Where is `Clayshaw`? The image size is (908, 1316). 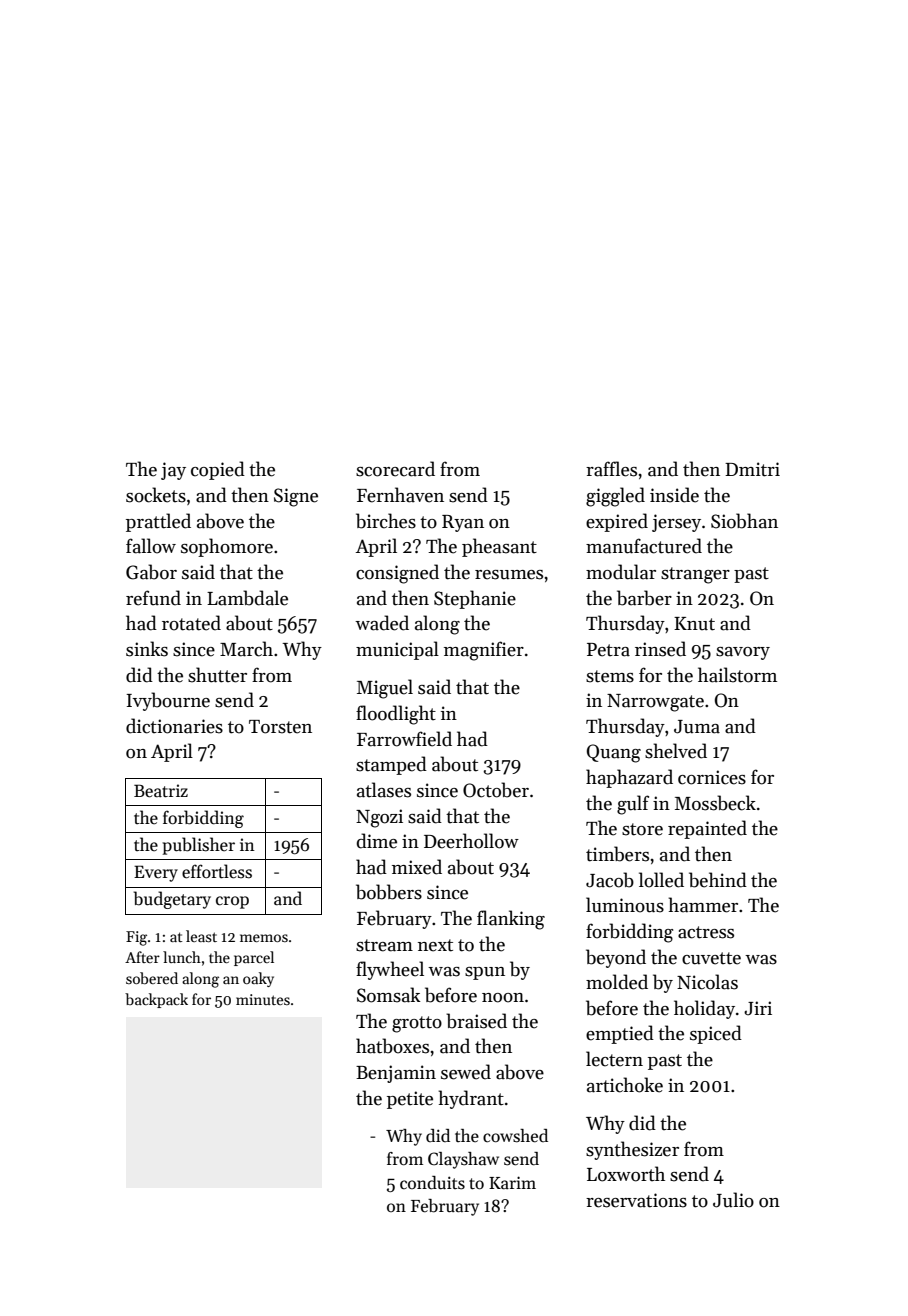
Clayshaw is located at coordinates (463, 1160).
